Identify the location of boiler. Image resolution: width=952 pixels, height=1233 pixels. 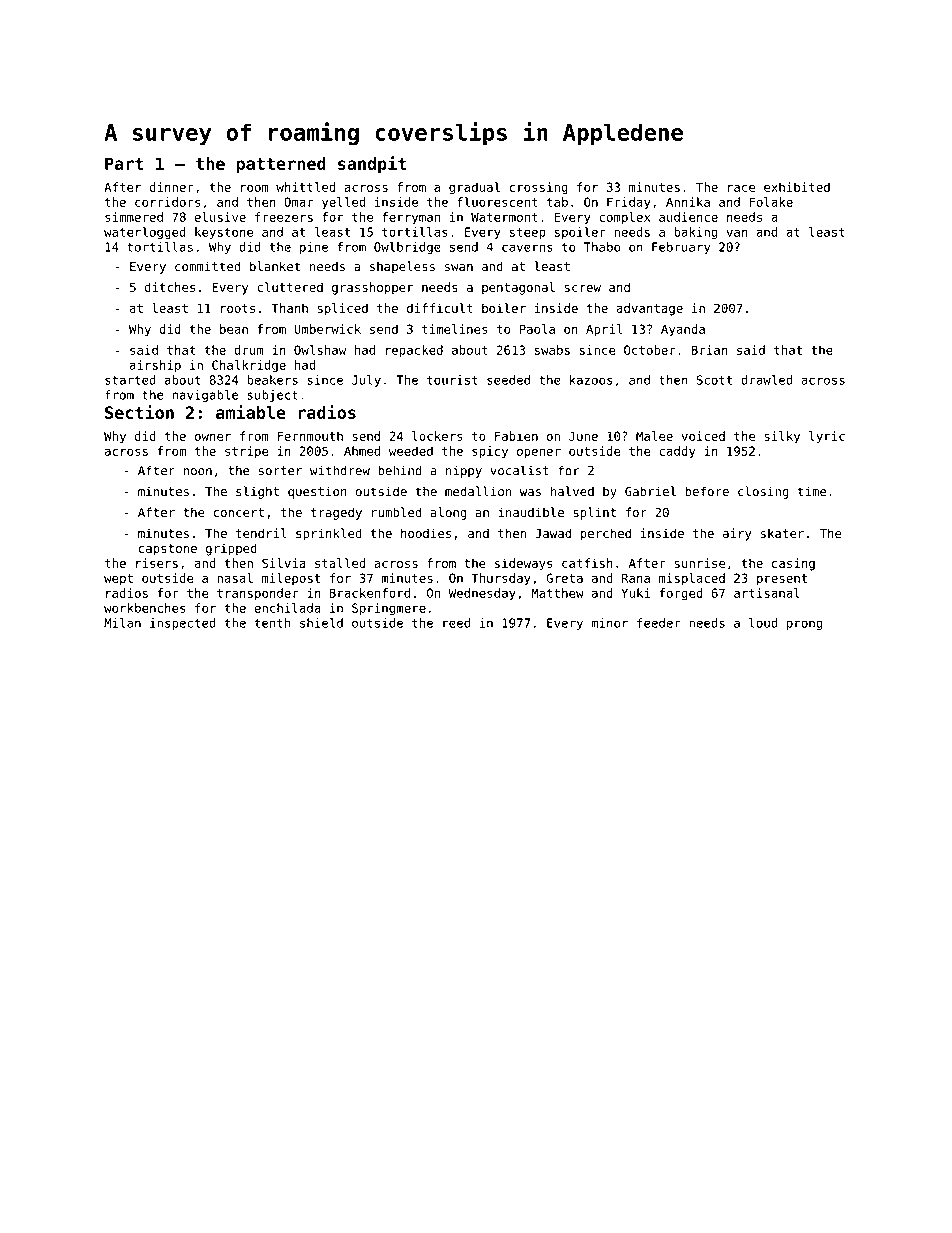
(504, 308).
